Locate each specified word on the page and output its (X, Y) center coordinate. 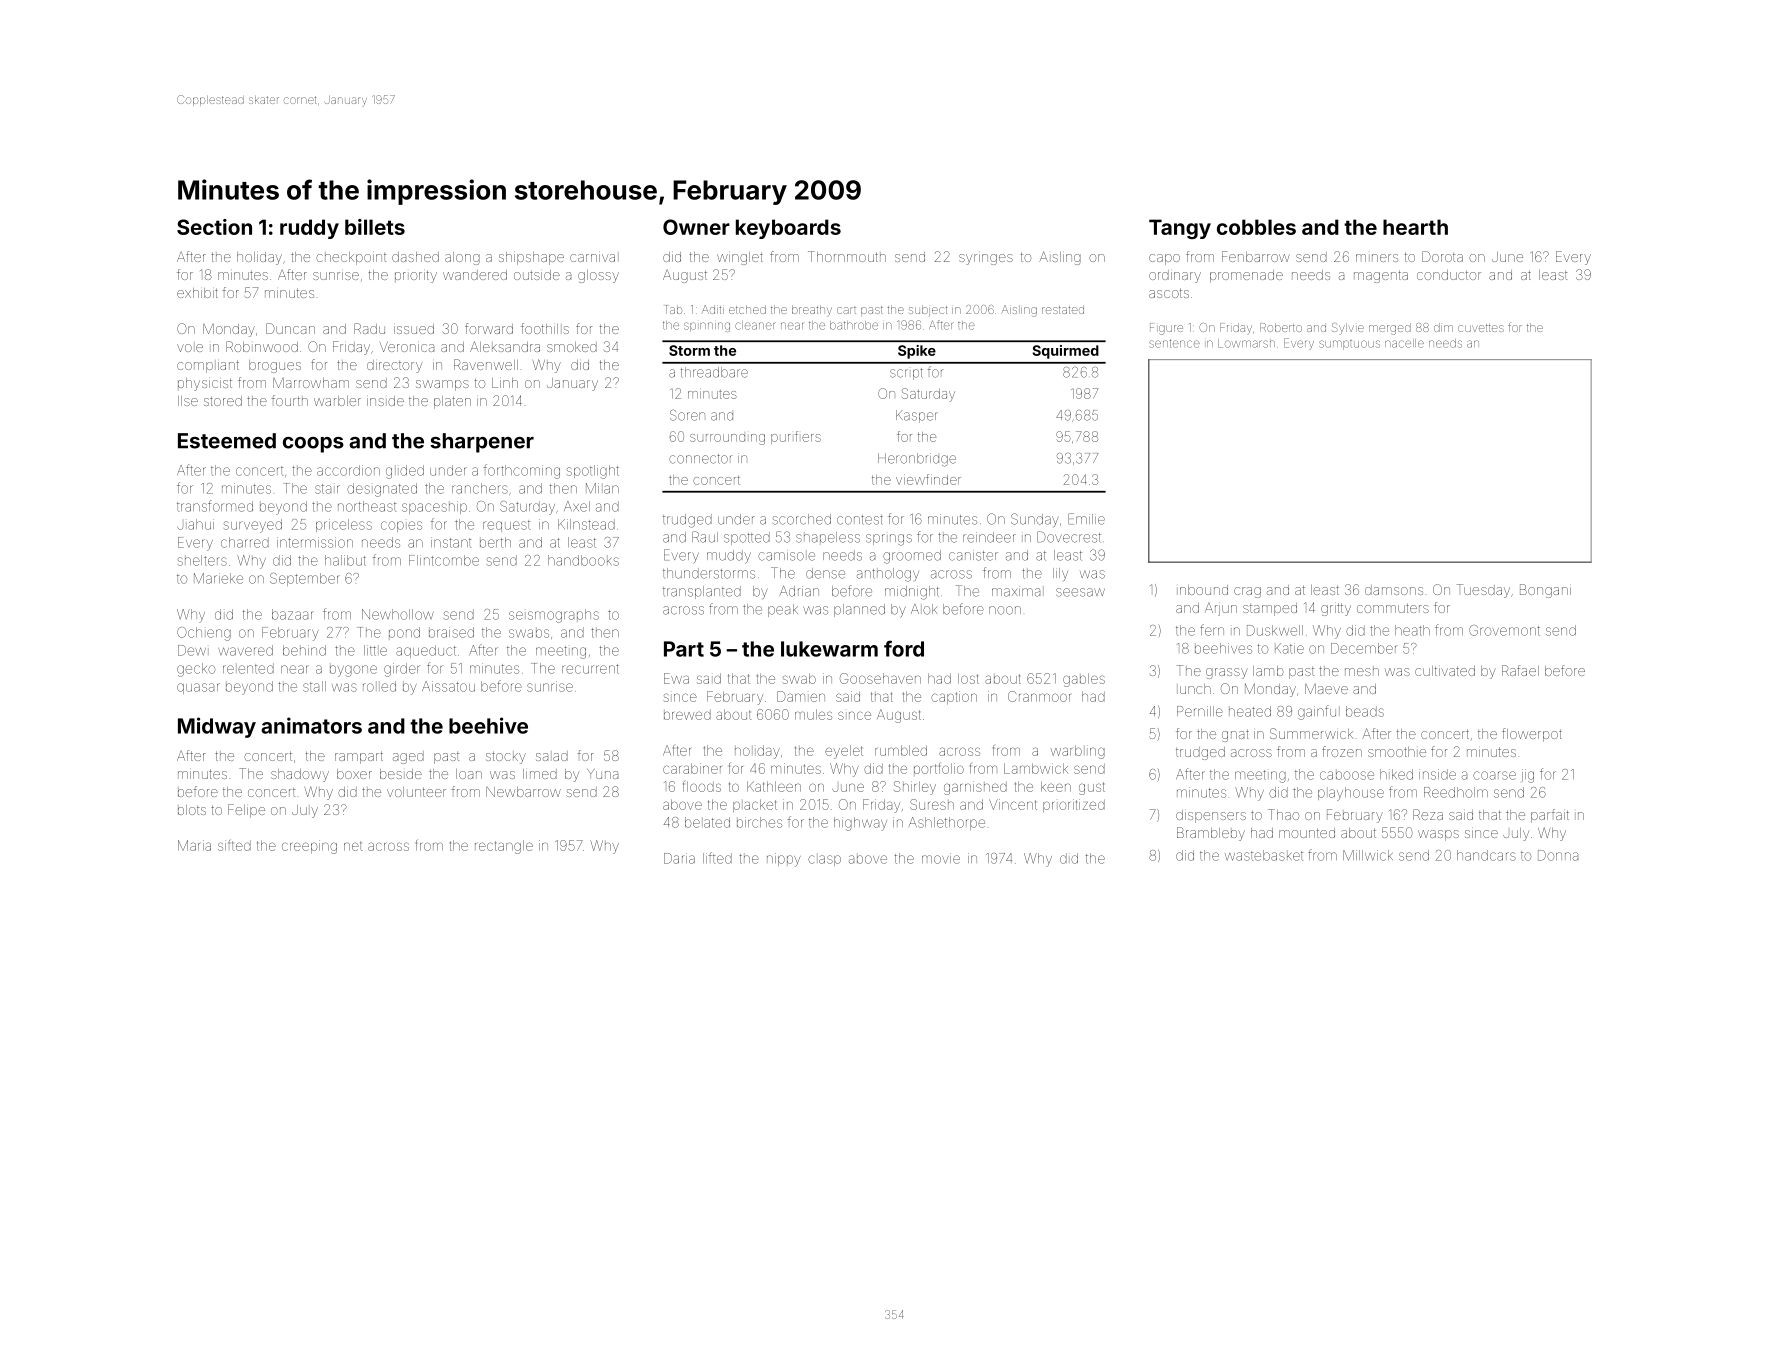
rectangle (504, 847)
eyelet (844, 752)
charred (245, 542)
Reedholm (1456, 792)
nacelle (1404, 343)
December (1364, 648)
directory (394, 366)
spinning (707, 327)
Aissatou (448, 686)
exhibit (197, 293)
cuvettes (1481, 328)
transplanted (702, 592)
